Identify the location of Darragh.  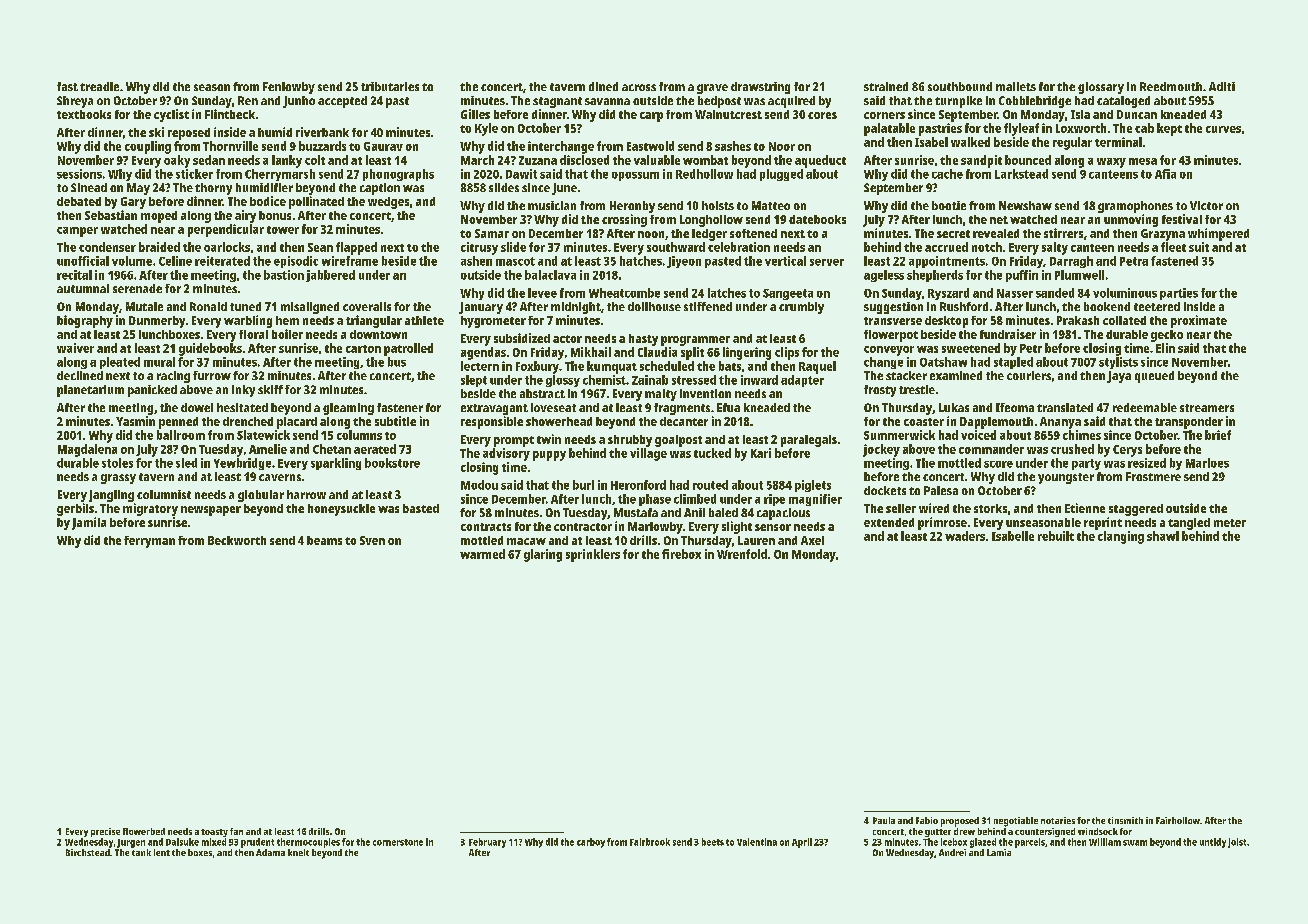
(1071, 262).
